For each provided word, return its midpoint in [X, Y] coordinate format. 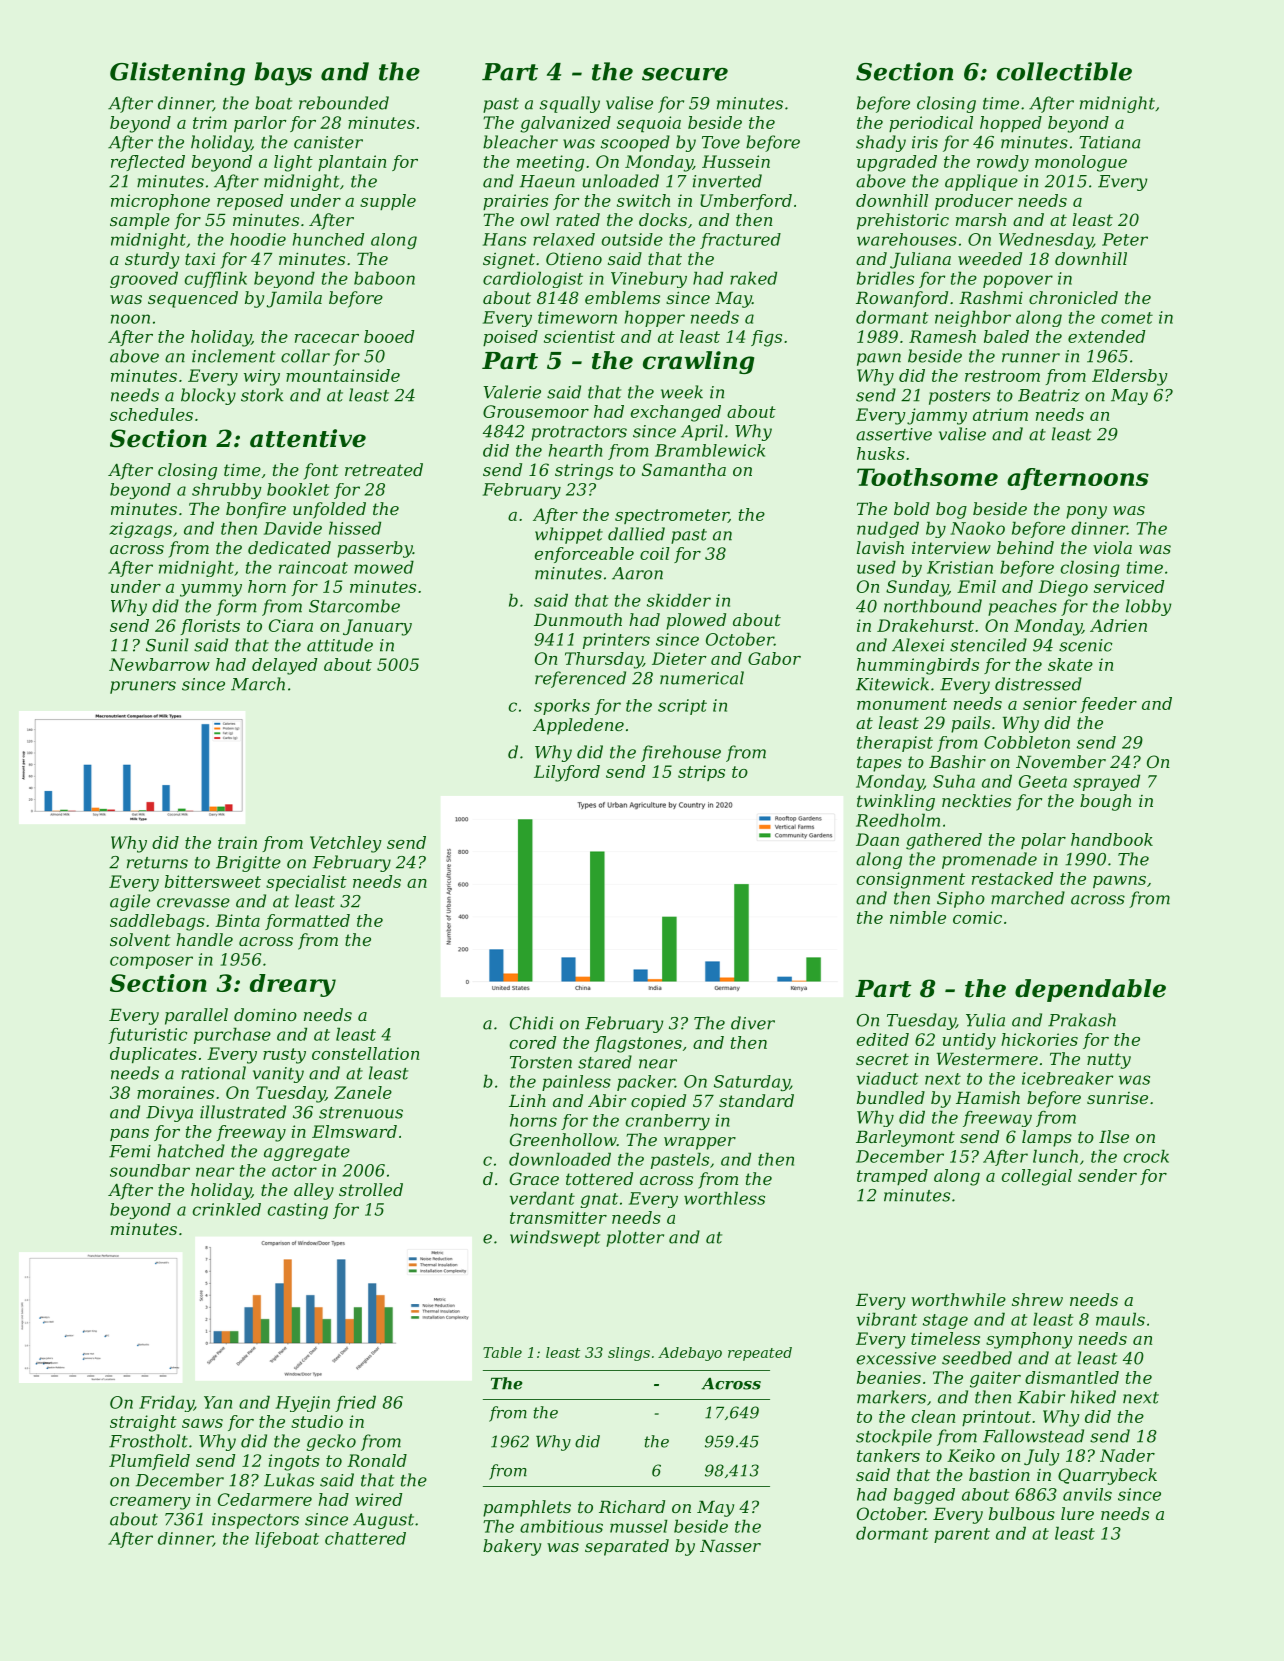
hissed [355, 528]
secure [685, 74]
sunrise [1117, 1098]
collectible [1064, 71]
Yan [218, 1402]
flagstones [638, 1044]
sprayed [1106, 783]
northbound [933, 606]
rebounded [344, 103]
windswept [555, 1238]
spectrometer [672, 516]
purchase [232, 1036]
